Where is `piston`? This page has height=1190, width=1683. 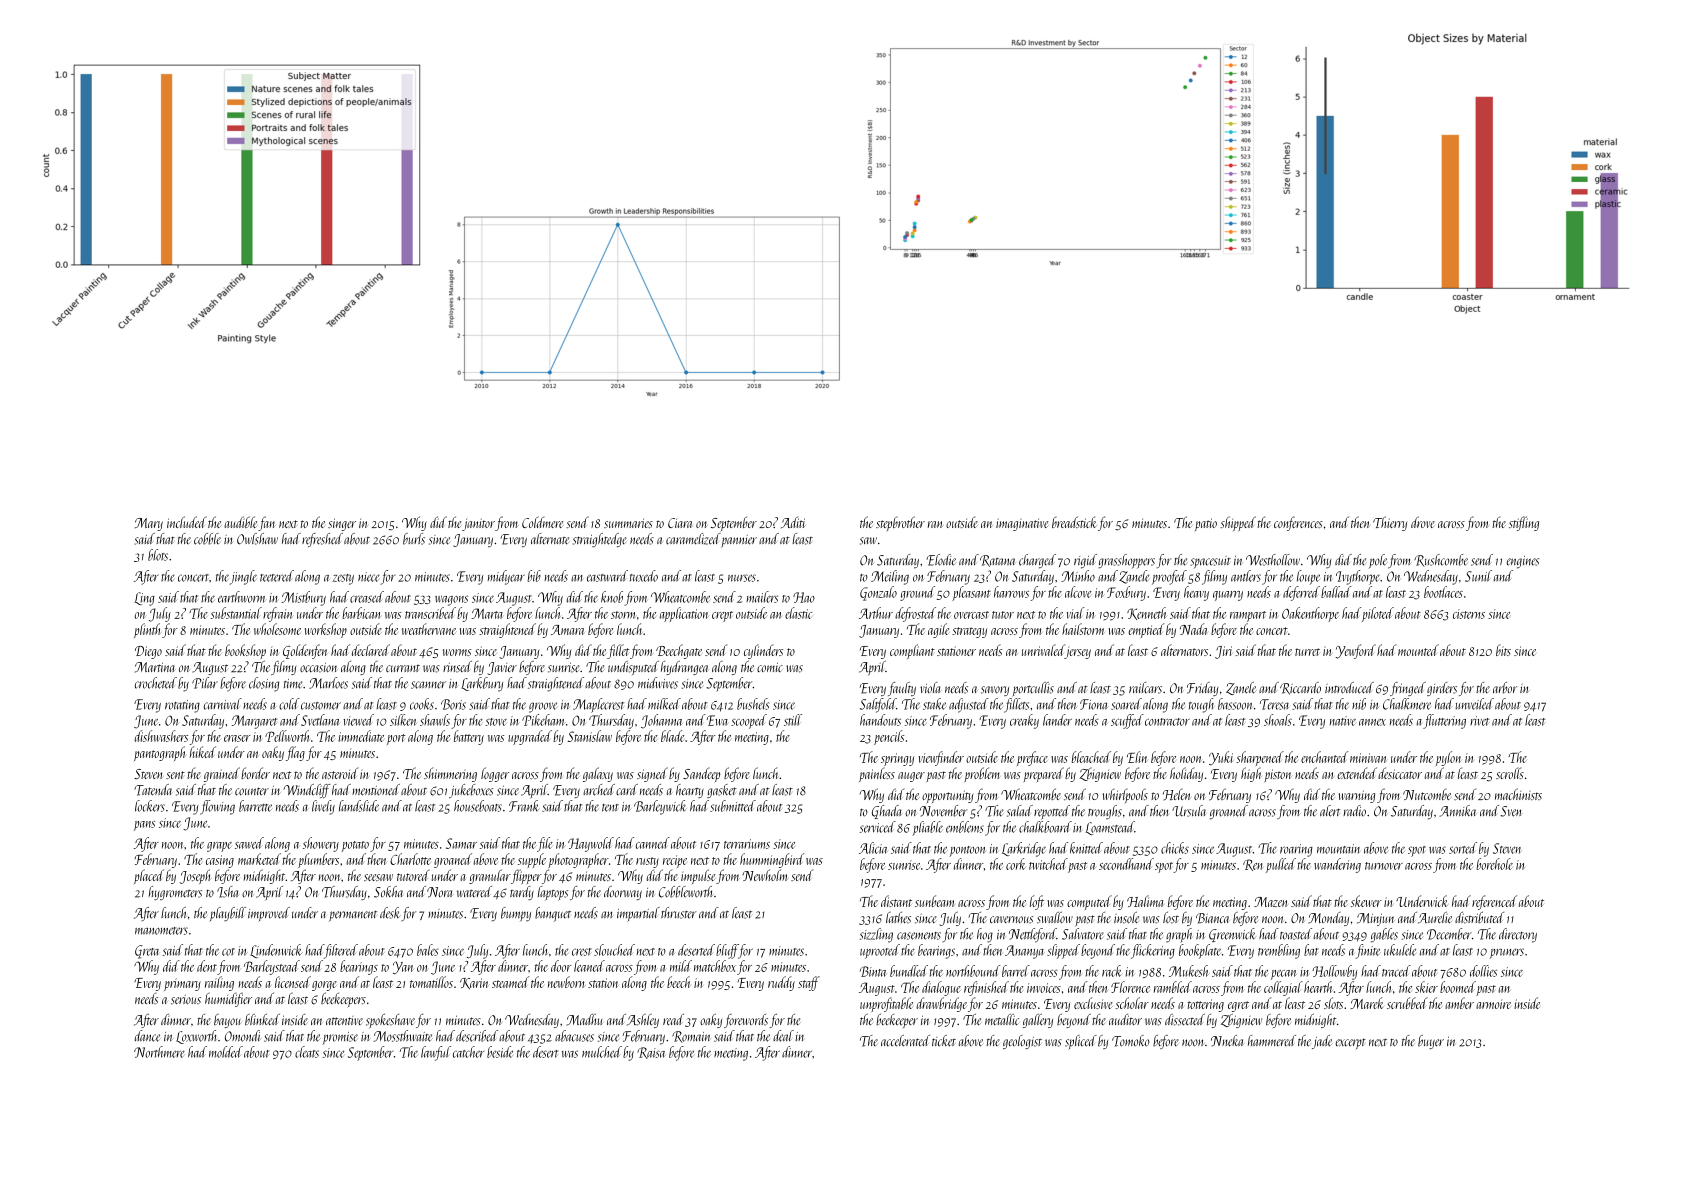
piston is located at coordinates (1277, 775).
